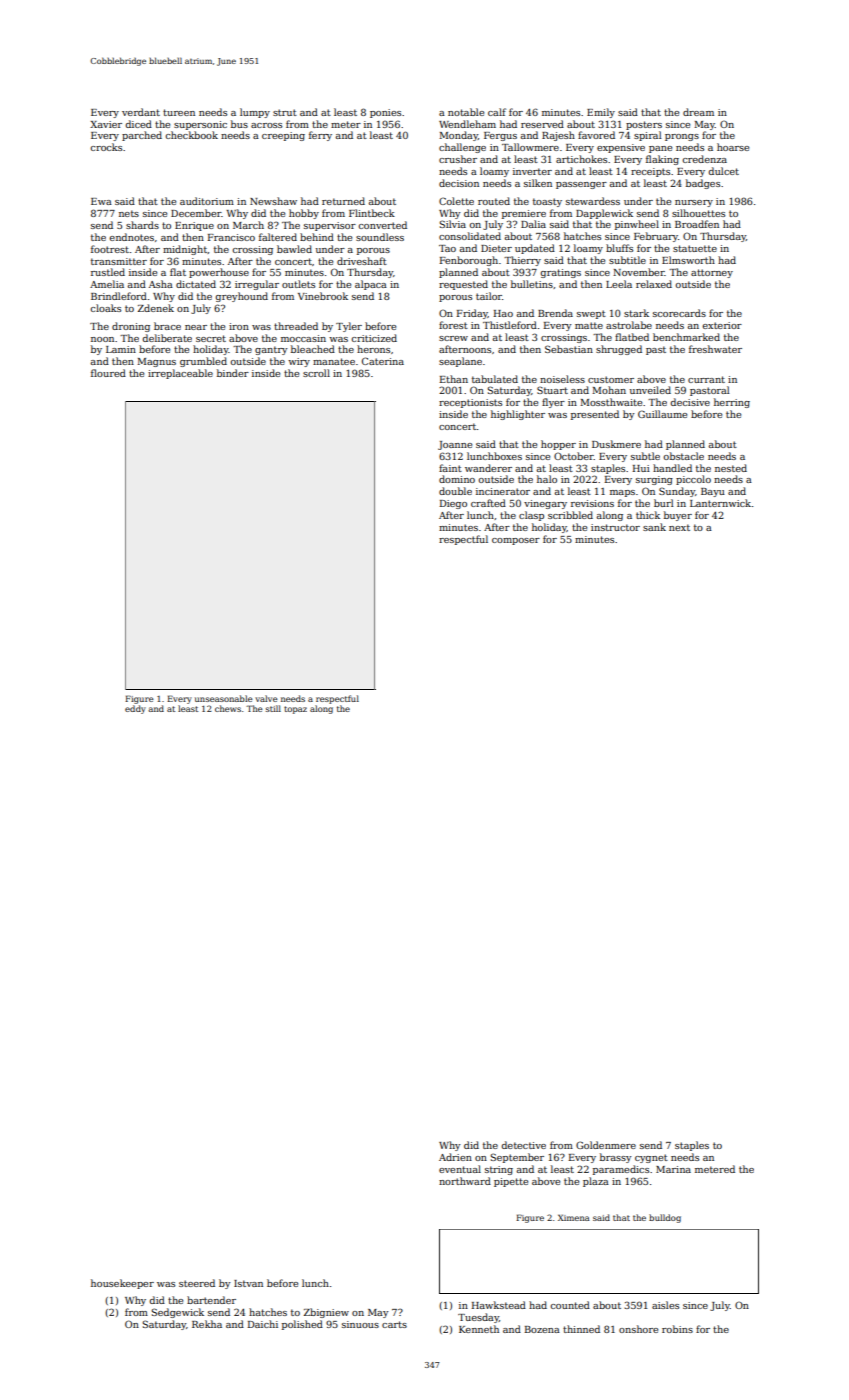 Image resolution: width=849 pixels, height=1400 pixels. What do you see at coordinates (455, 1157) in the screenshot?
I see `Adrien` at bounding box center [455, 1157].
